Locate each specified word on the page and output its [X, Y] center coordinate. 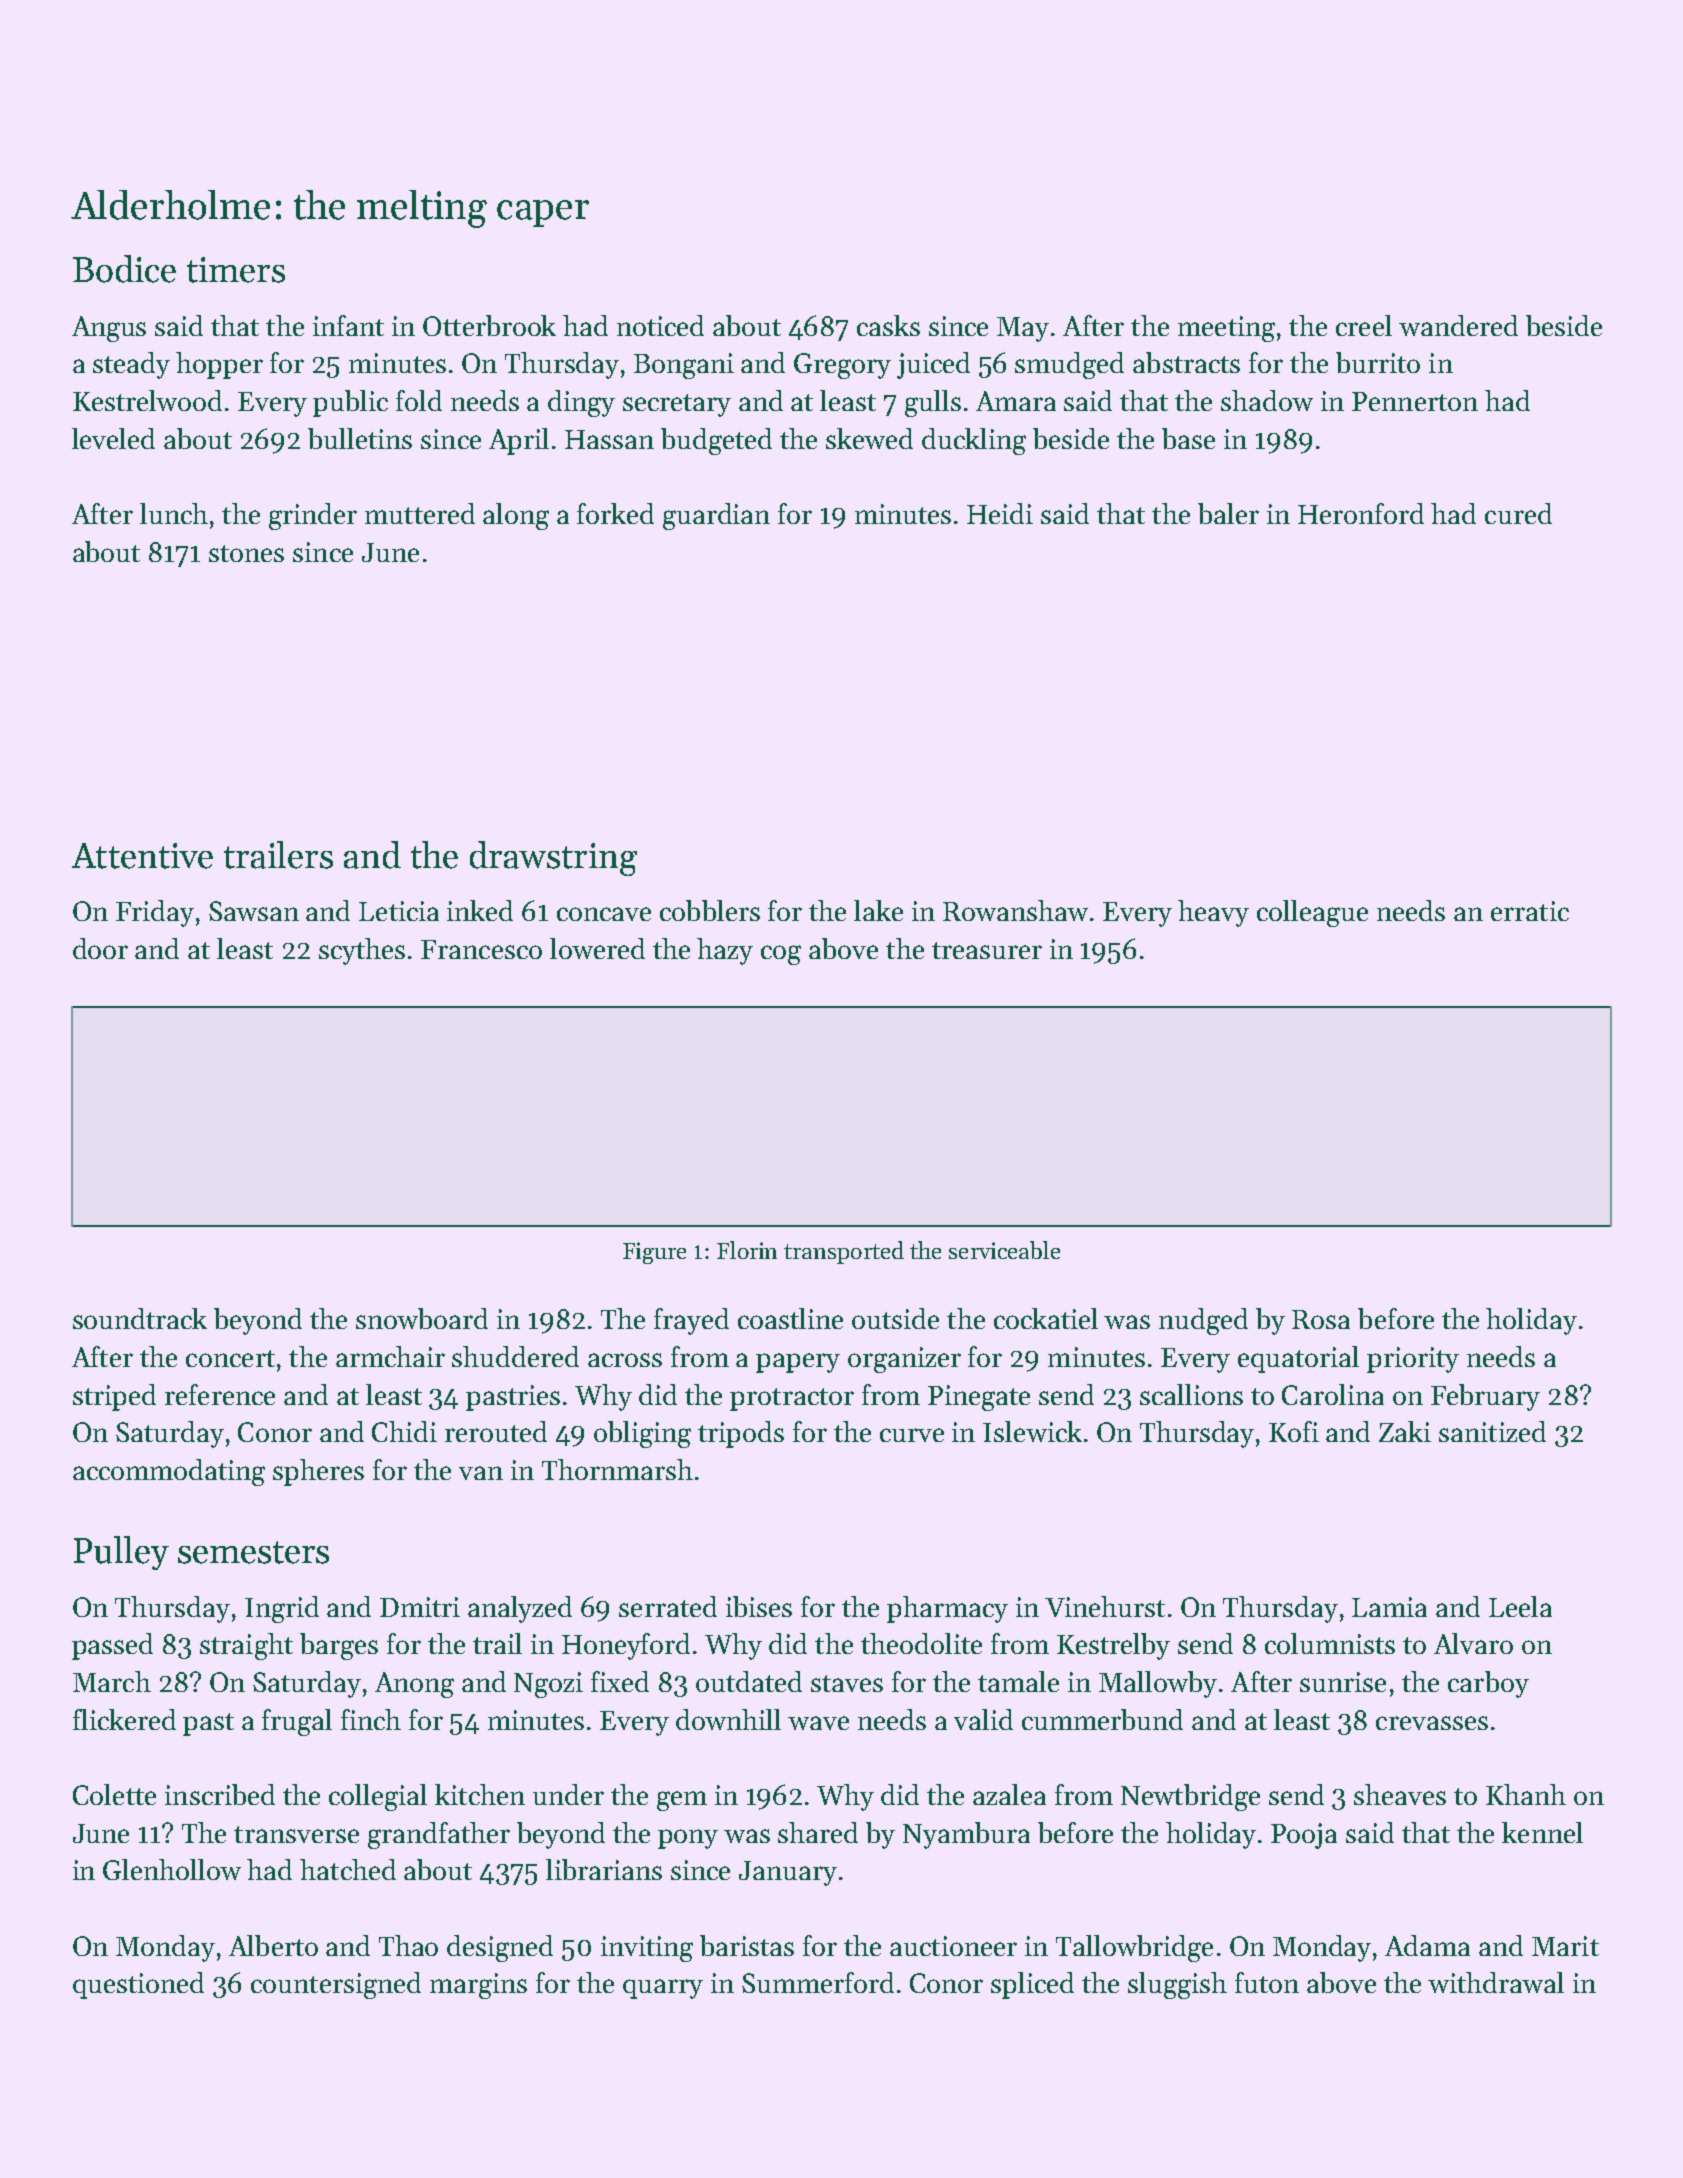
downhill [728, 1719]
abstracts [1186, 362]
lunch [174, 513]
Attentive [142, 856]
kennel [1542, 1832]
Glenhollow [172, 1869]
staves [847, 1683]
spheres [318, 1472]
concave [604, 914]
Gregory [842, 366]
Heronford [1361, 513]
